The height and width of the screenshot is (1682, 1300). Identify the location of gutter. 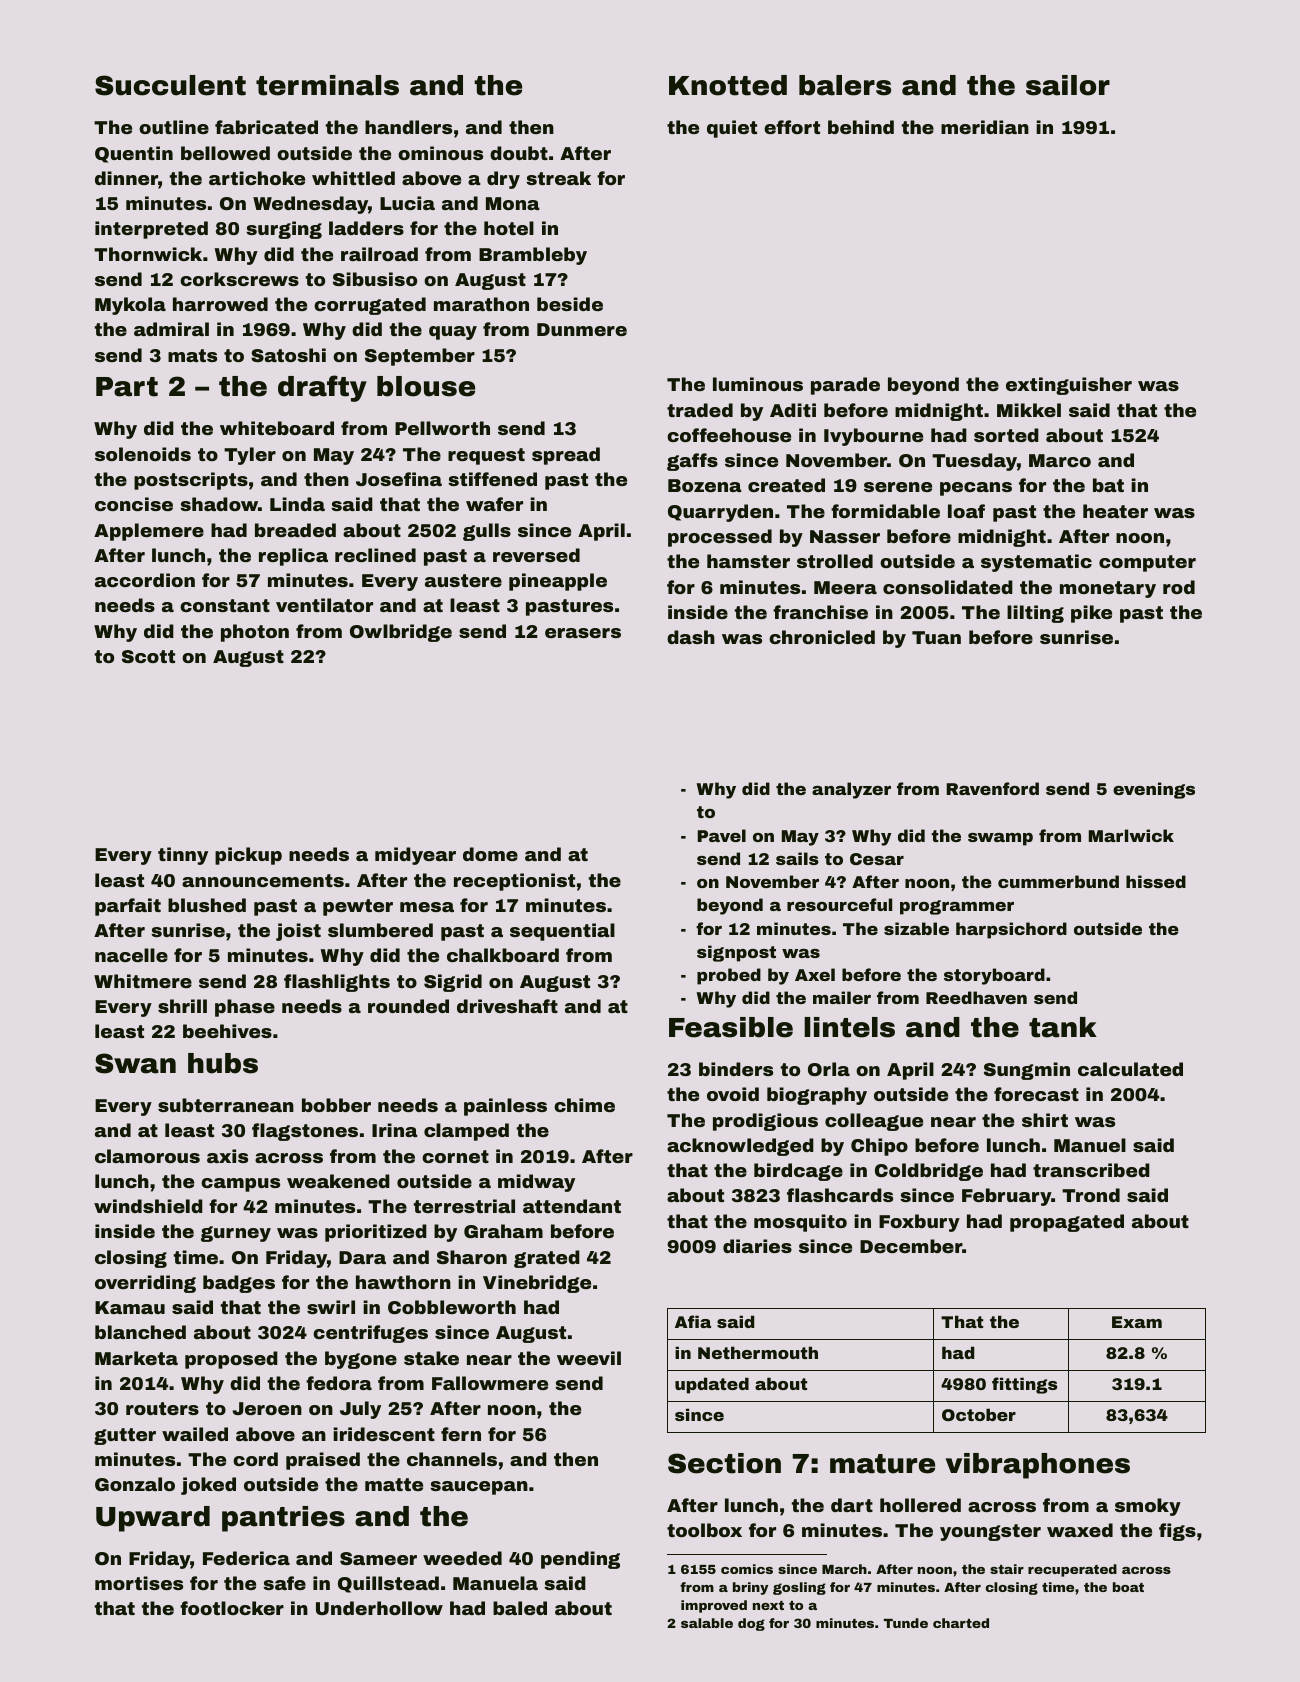
(125, 1436).
